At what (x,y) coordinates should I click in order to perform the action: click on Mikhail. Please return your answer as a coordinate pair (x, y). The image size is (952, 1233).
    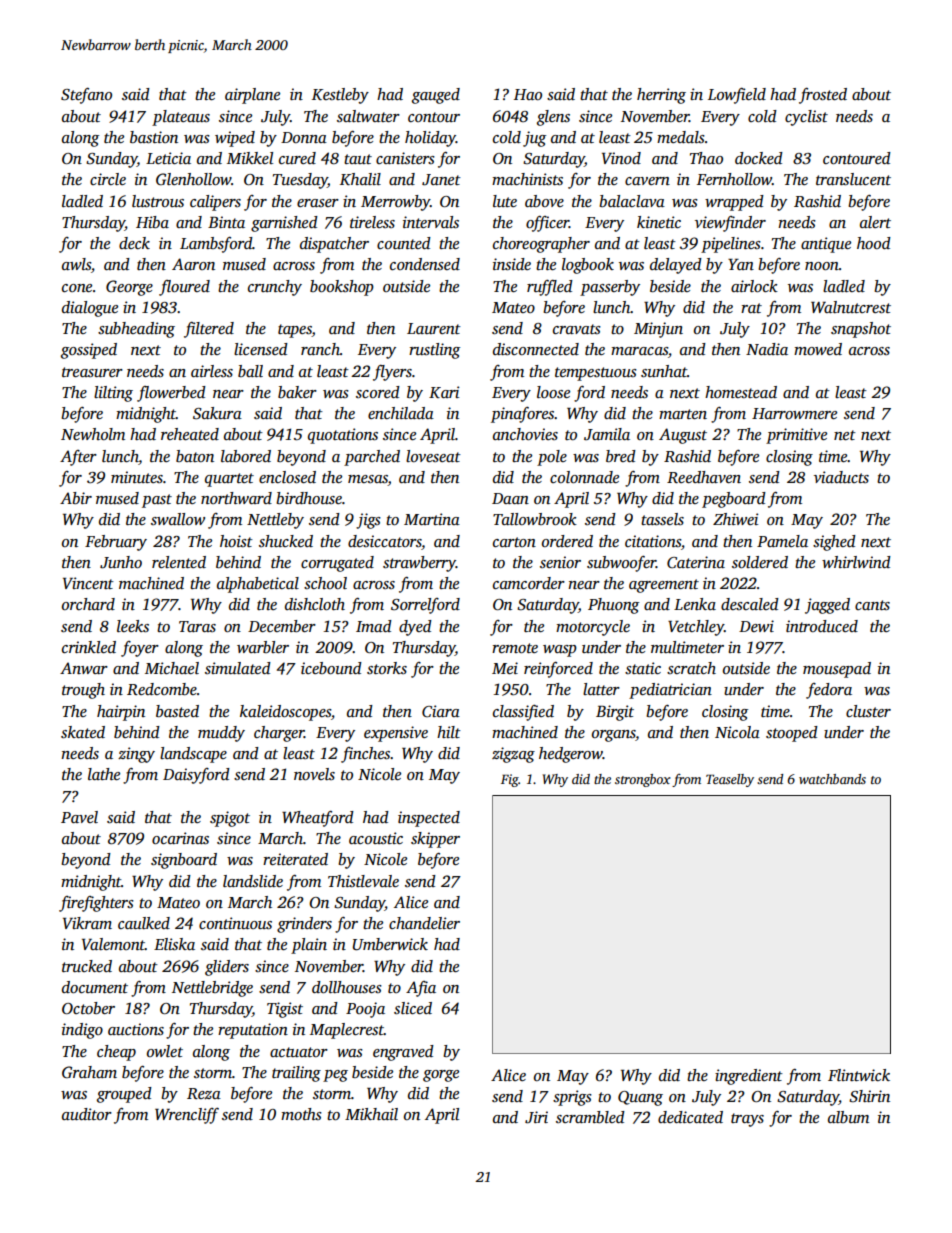
    Looking at the image, I should click on (371, 1114).
